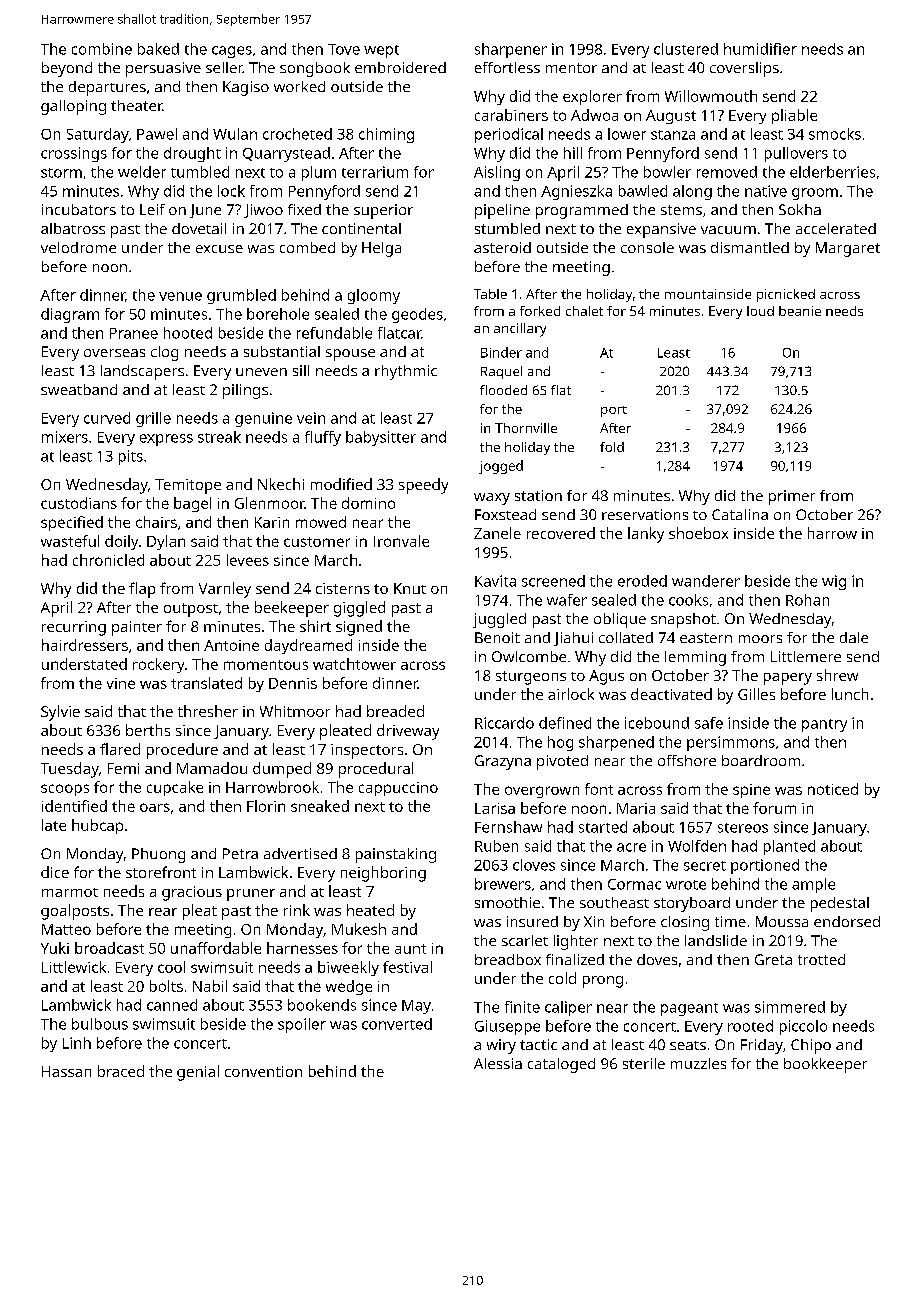  What do you see at coordinates (511, 50) in the document?
I see `sharpener` at bounding box center [511, 50].
